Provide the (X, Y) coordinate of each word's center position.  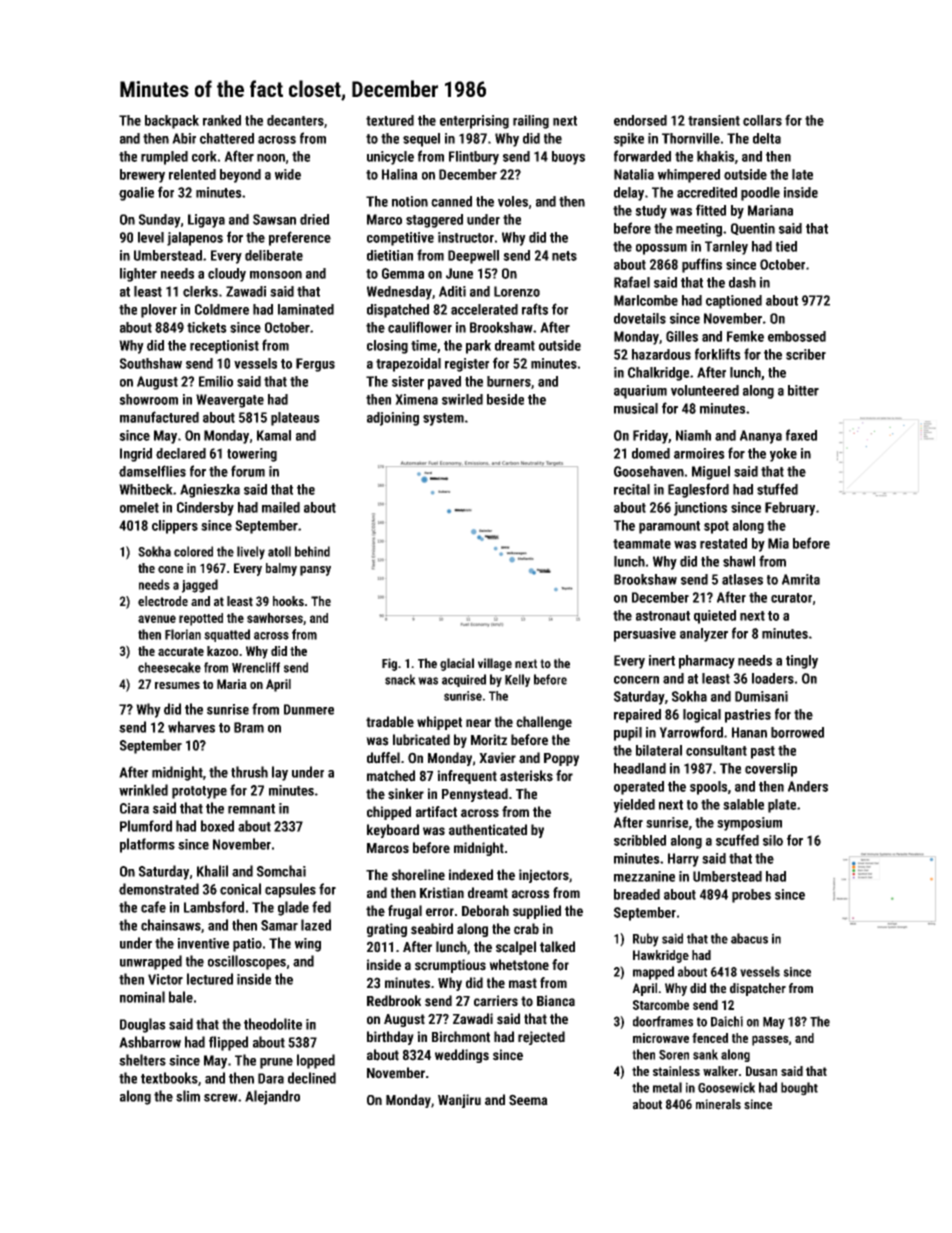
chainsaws (171, 925)
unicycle (390, 158)
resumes (177, 685)
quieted (715, 617)
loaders (773, 678)
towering (252, 455)
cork (204, 156)
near (478, 723)
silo (773, 840)
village (495, 664)
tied (786, 246)
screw (221, 1097)
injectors (544, 876)
